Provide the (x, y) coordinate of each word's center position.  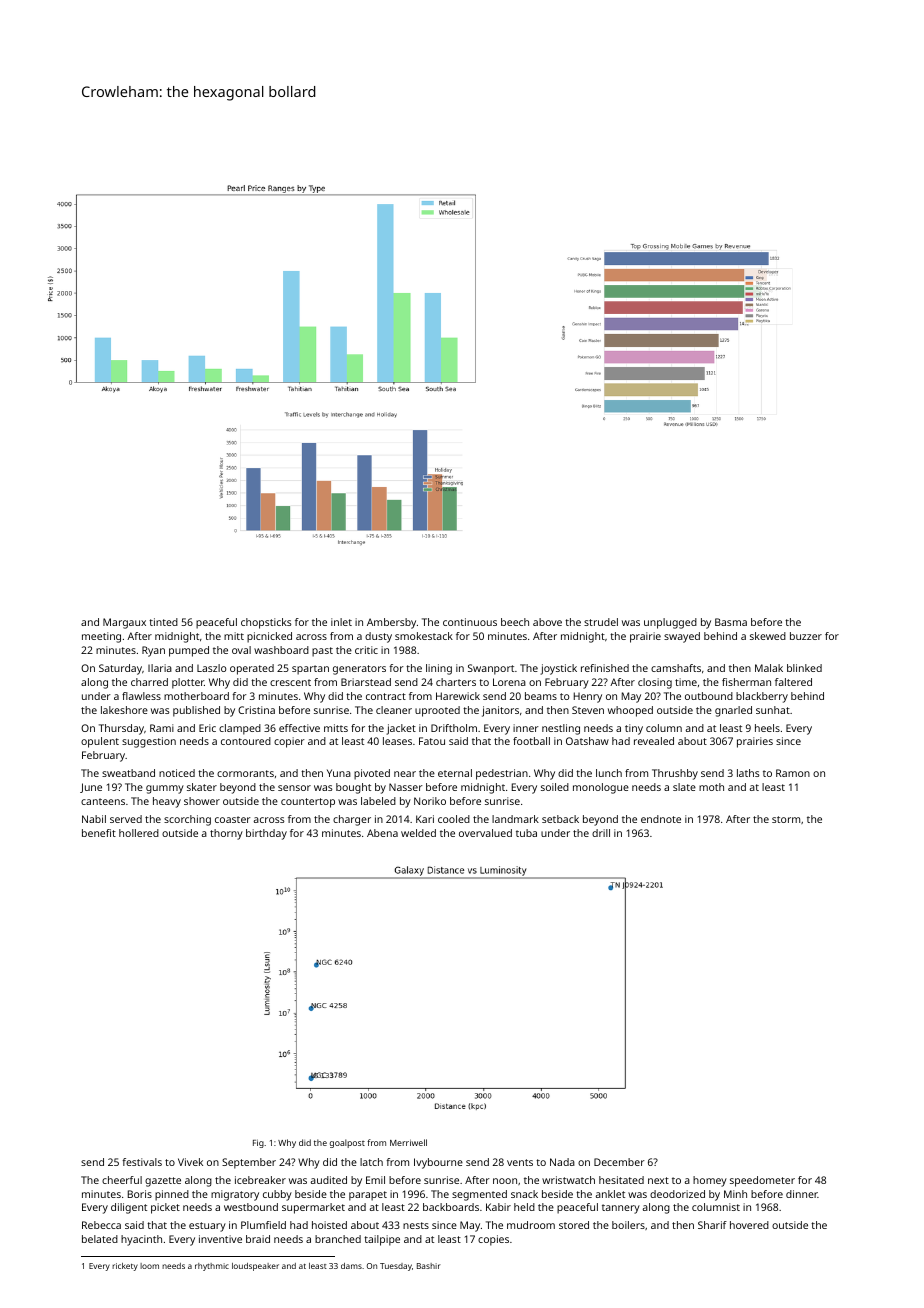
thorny (226, 834)
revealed (654, 741)
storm (786, 819)
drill (601, 833)
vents (520, 1162)
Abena (382, 833)
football (531, 741)
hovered (749, 1225)
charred (149, 682)
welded (418, 833)
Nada (562, 1162)
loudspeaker (255, 1267)
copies (493, 1240)
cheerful (122, 1180)
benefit (99, 833)
